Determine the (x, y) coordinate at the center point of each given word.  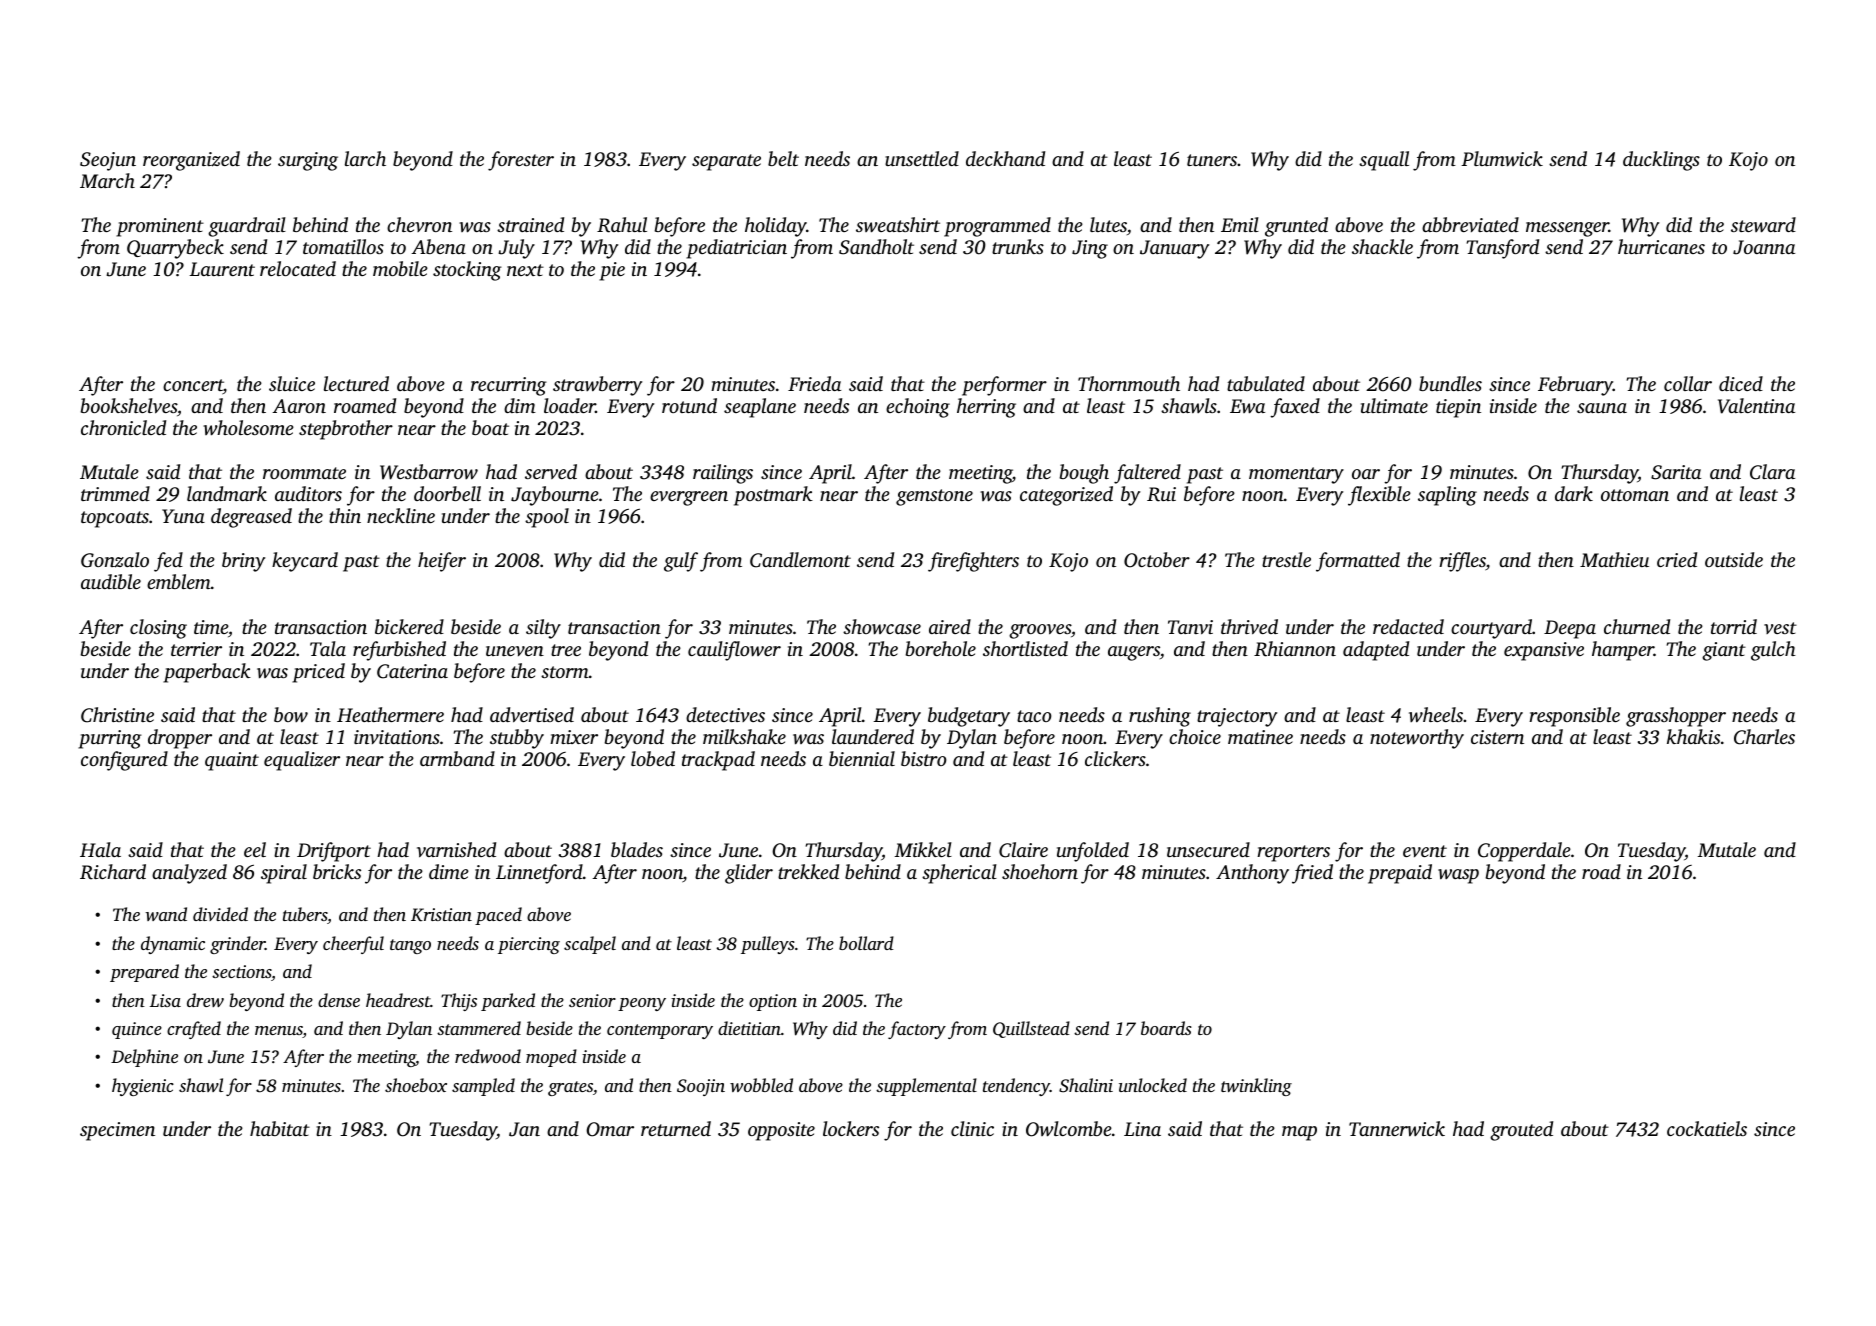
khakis (1693, 736)
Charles (1764, 737)
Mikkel (923, 849)
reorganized (191, 161)
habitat (280, 1128)
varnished (456, 850)
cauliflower (734, 651)
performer (1004, 386)
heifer (442, 562)
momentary (1296, 475)
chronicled (123, 427)
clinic (972, 1128)
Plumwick (1502, 159)
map (1299, 1133)
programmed (997, 227)
